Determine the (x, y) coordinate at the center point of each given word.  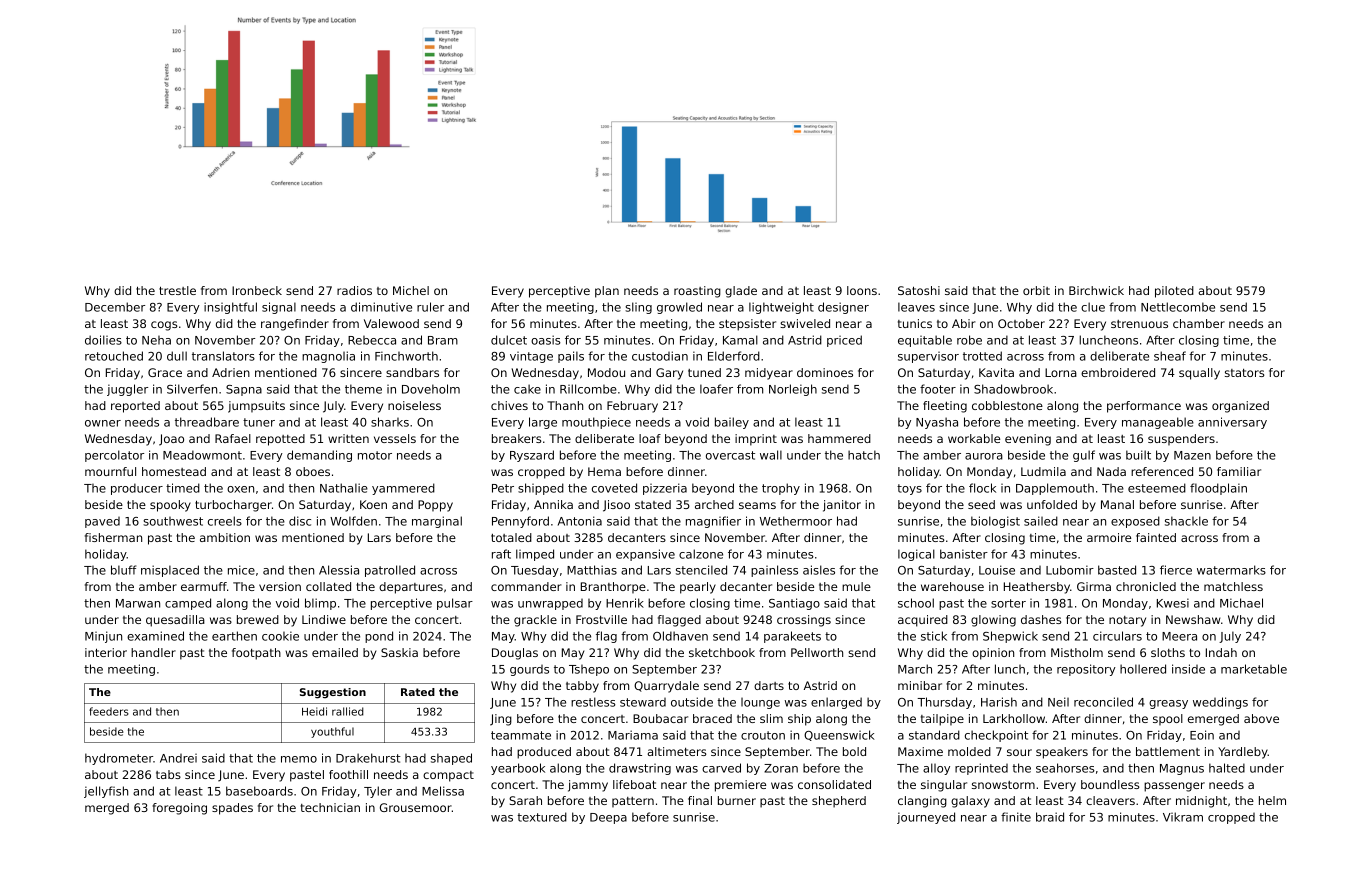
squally (1199, 374)
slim (771, 718)
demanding (319, 456)
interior (106, 652)
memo (299, 759)
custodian (660, 356)
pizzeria (665, 489)
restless (593, 702)
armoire (1109, 537)
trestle (177, 290)
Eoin (1202, 735)
